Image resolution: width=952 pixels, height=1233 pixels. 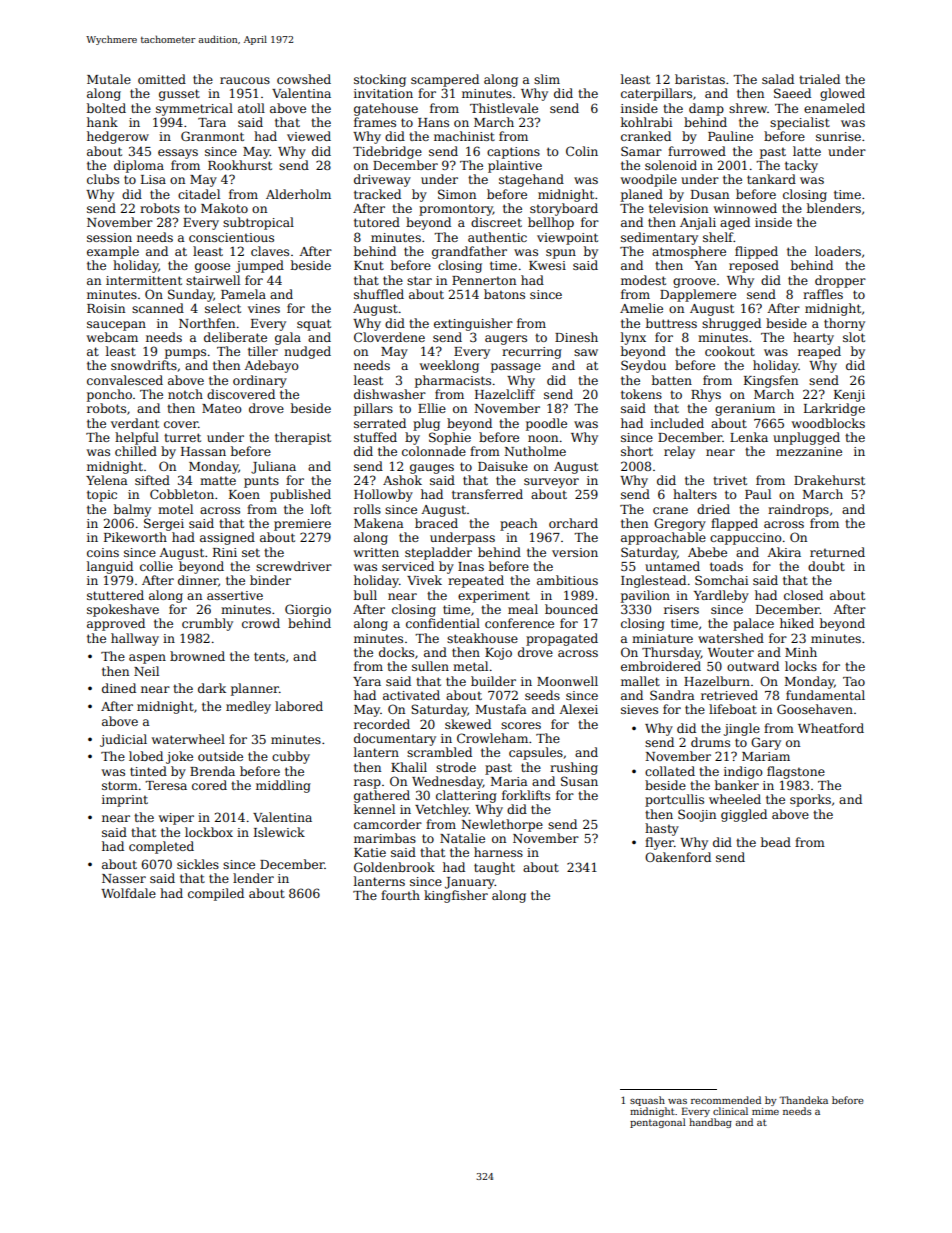 What do you see at coordinates (849, 396) in the document?
I see `Kenji` at bounding box center [849, 396].
